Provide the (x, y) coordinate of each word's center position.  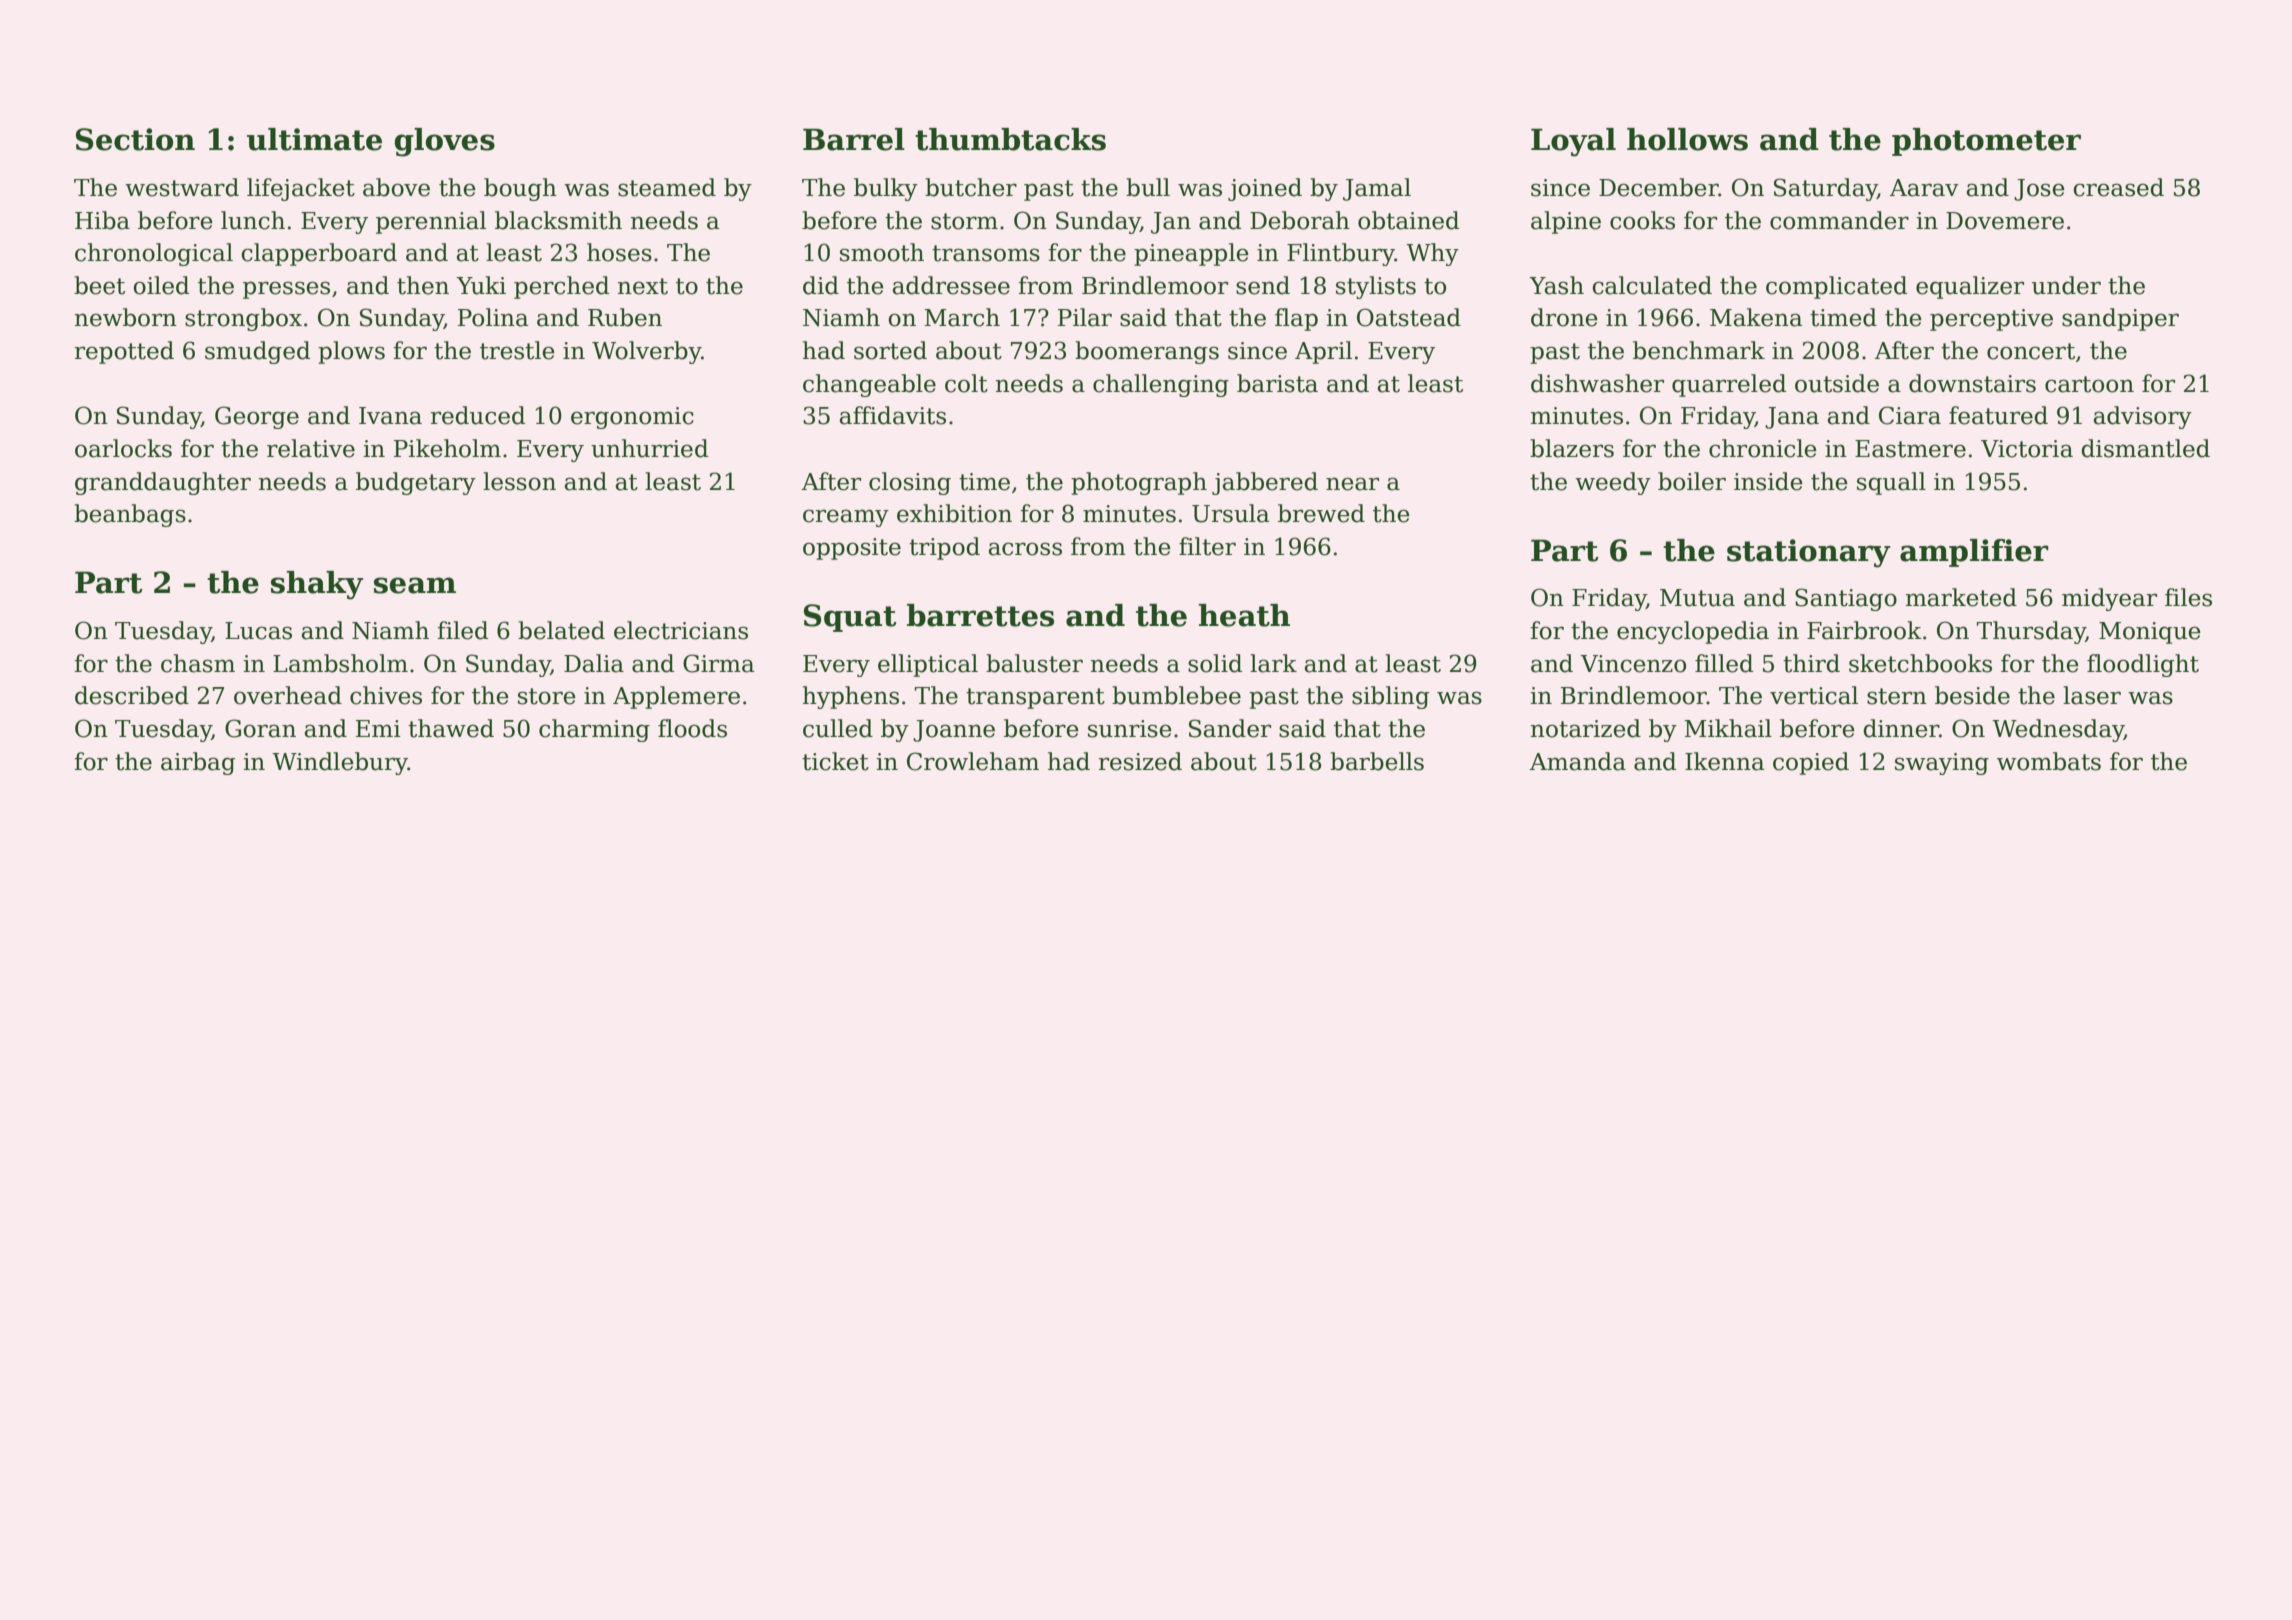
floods (692, 728)
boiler (1692, 481)
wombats (2049, 761)
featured (1998, 415)
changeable (869, 385)
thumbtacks (1010, 139)
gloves (445, 142)
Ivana (390, 416)
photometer (1986, 142)
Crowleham (973, 761)
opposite (852, 549)
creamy (846, 518)
